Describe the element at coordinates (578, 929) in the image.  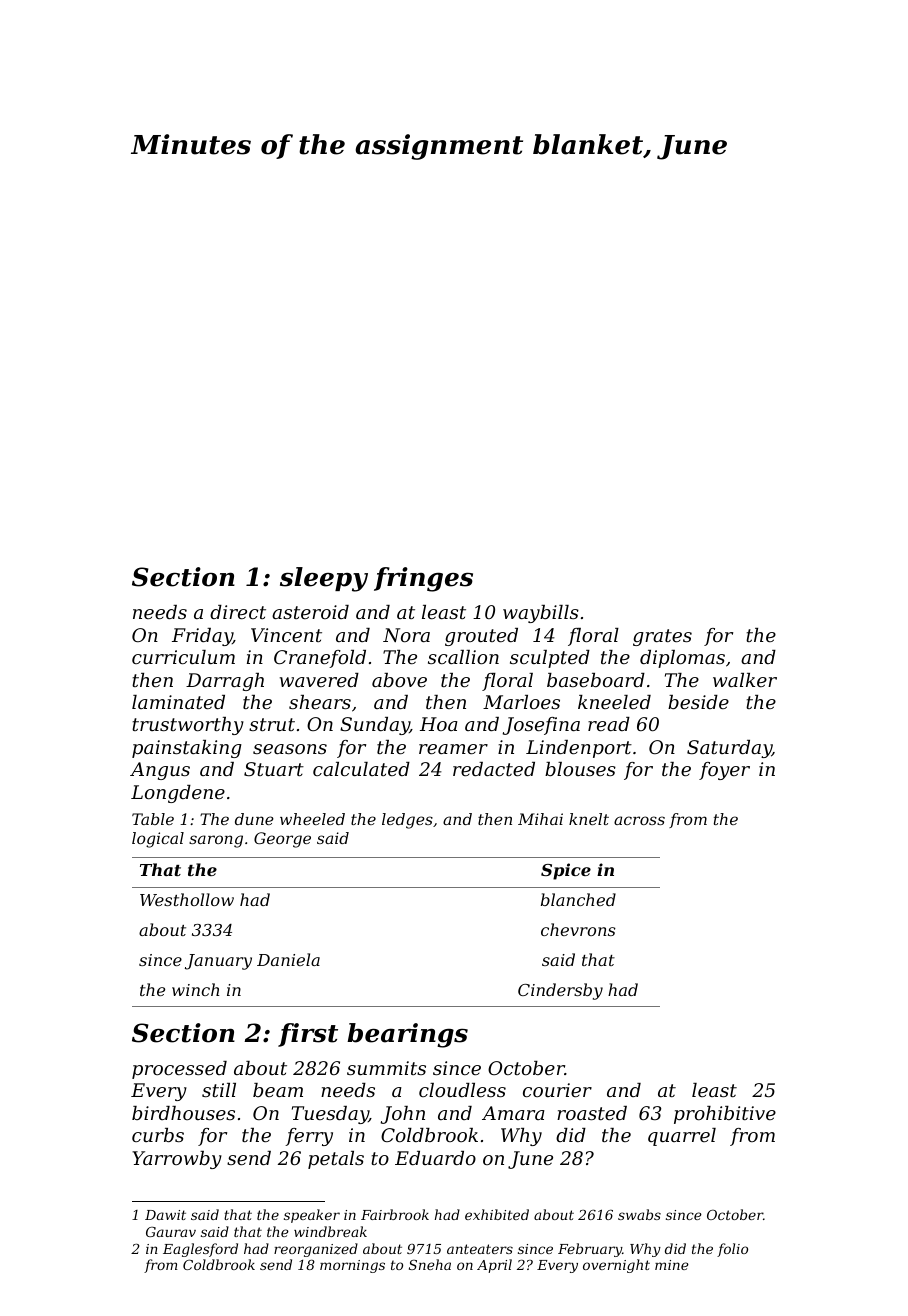
I see `chevrons` at that location.
